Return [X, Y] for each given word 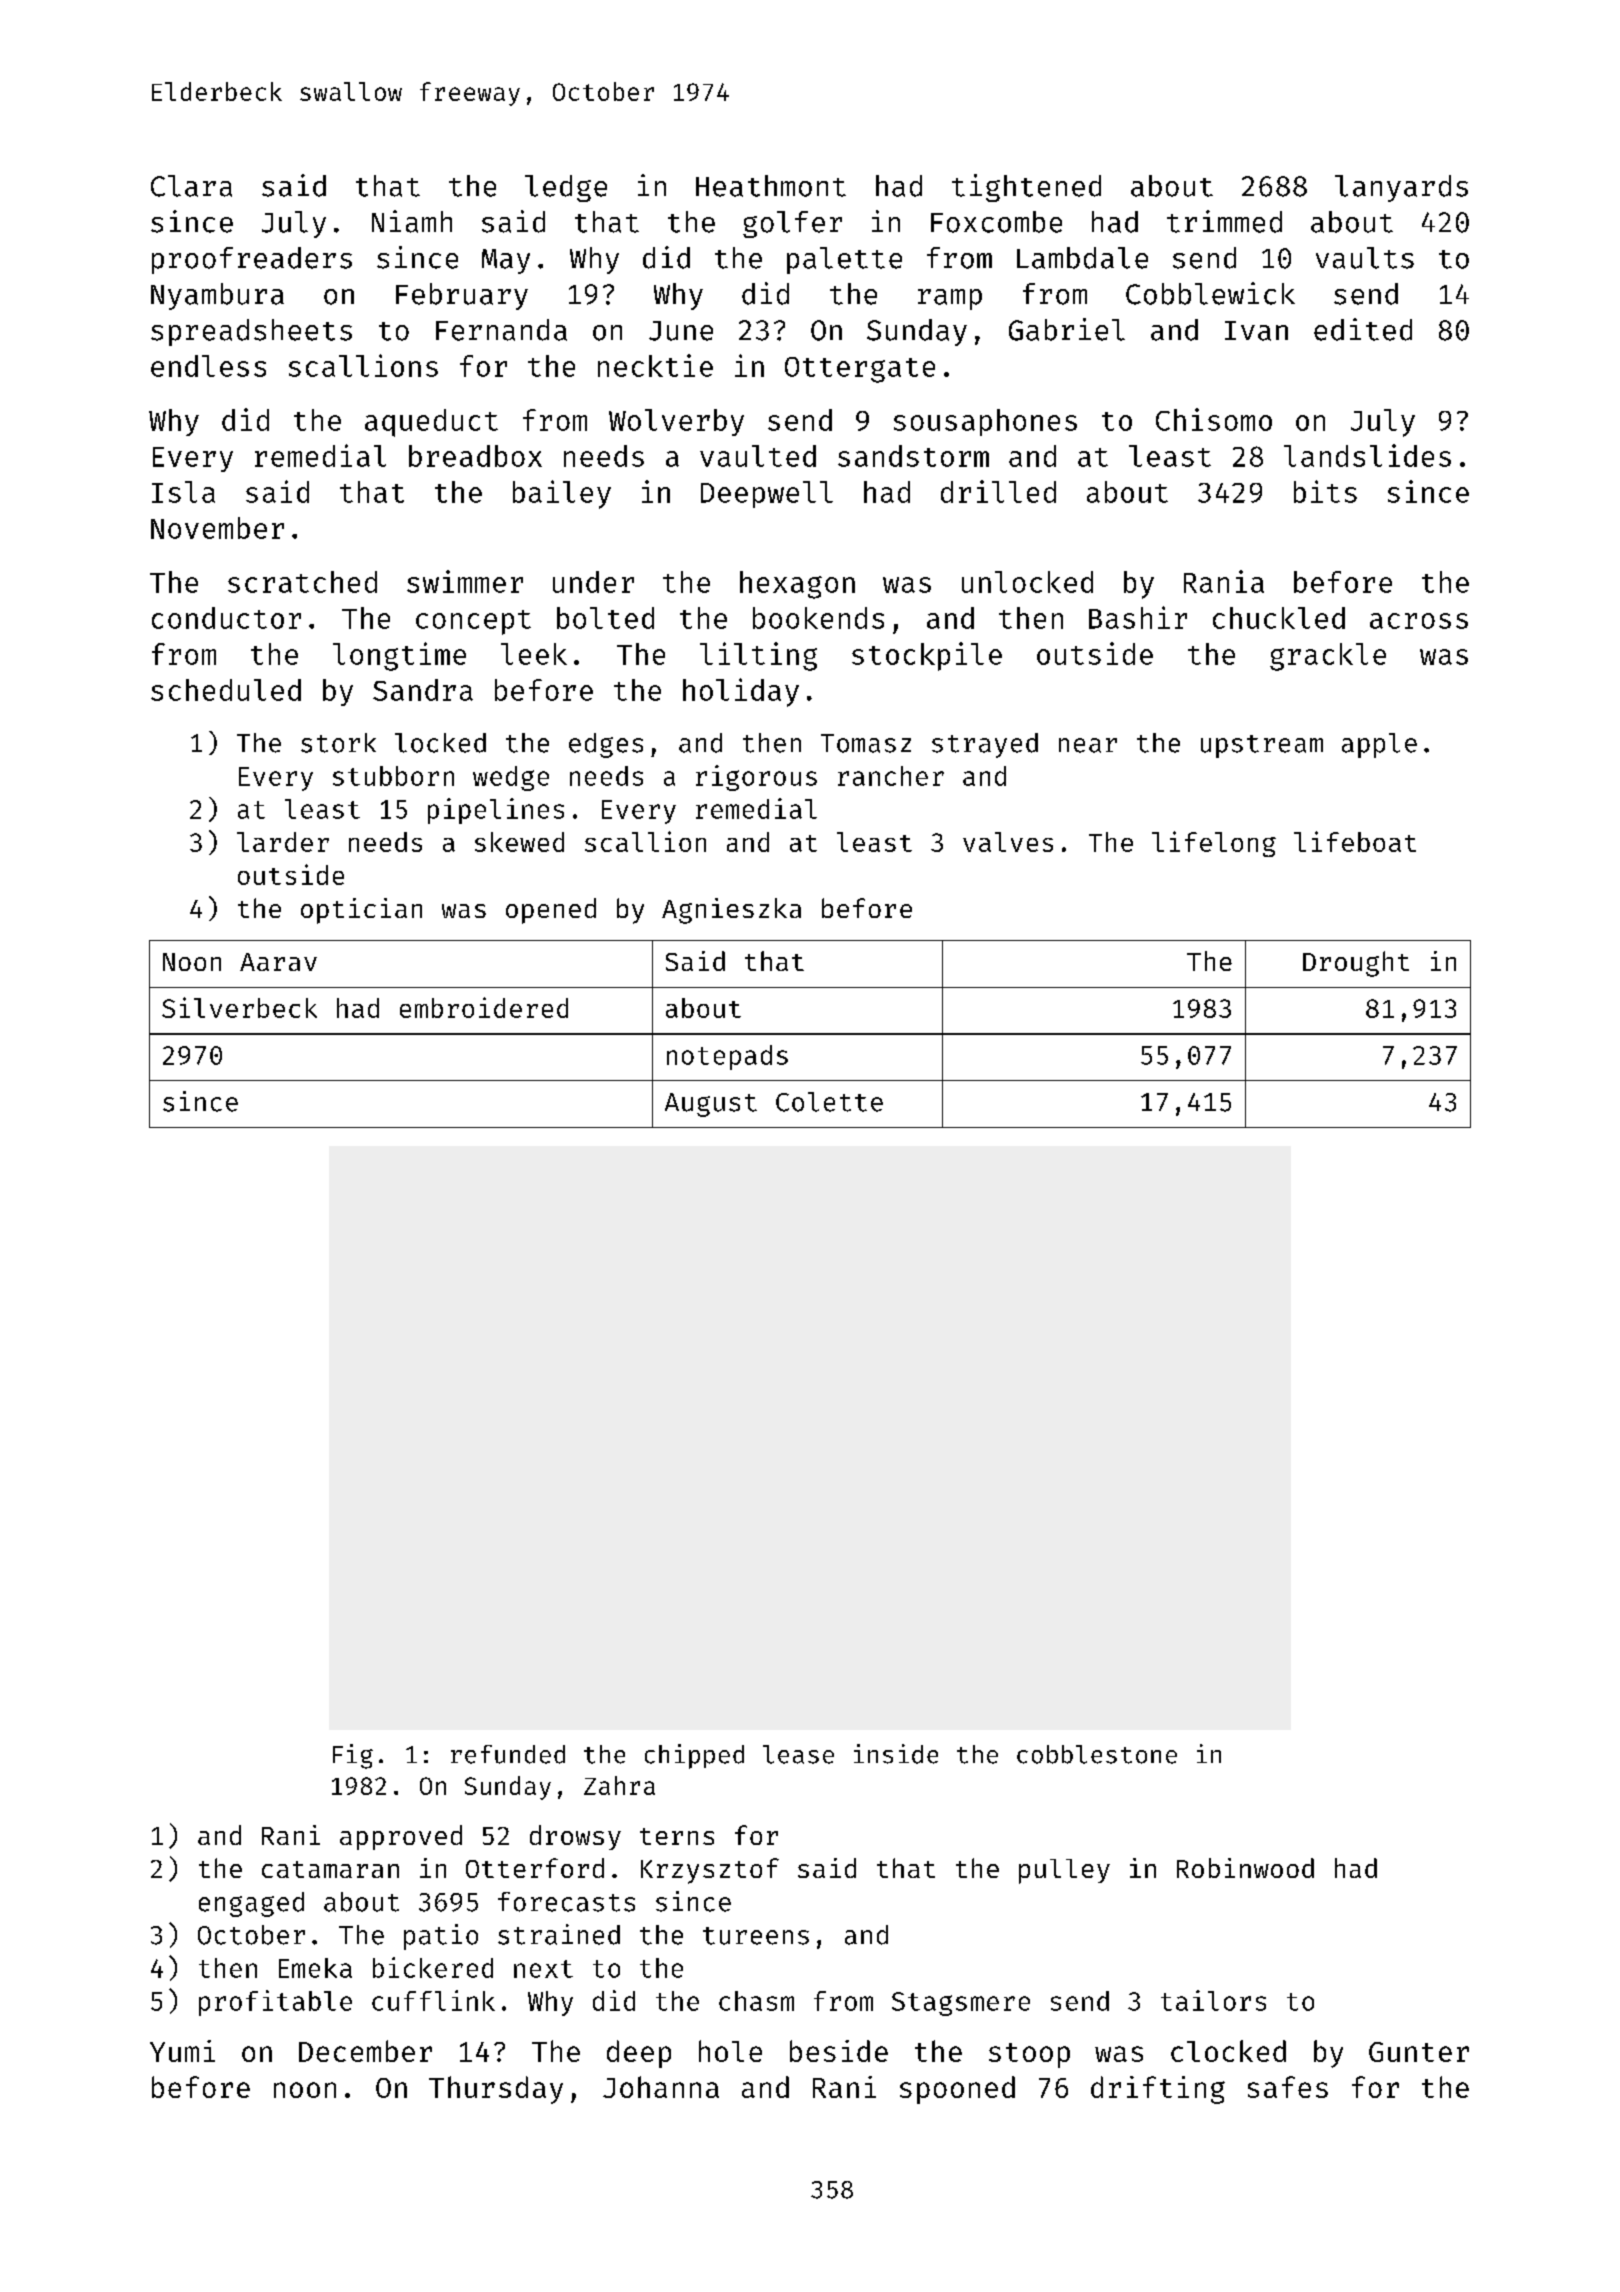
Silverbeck [239, 1007]
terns [677, 1836]
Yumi [182, 2051]
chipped [694, 1756]
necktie [655, 365]
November [217, 528]
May [506, 261]
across [1419, 621]
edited [1363, 329]
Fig [353, 1756]
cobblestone [1097, 1754]
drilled [998, 491]
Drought [1356, 964]
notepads [727, 1057]
